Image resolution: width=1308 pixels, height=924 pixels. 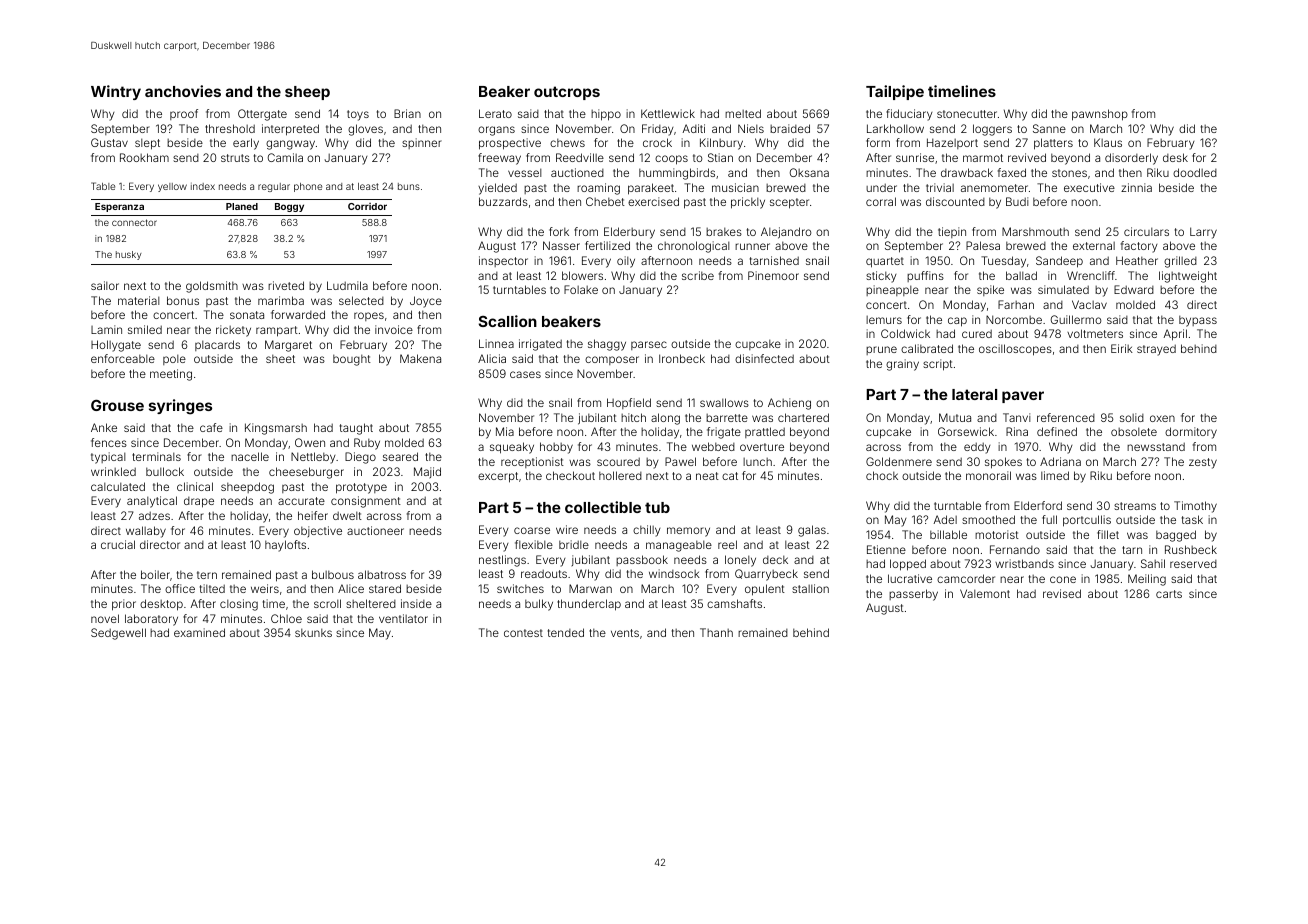 I want to click on disinfected, so click(x=764, y=358).
